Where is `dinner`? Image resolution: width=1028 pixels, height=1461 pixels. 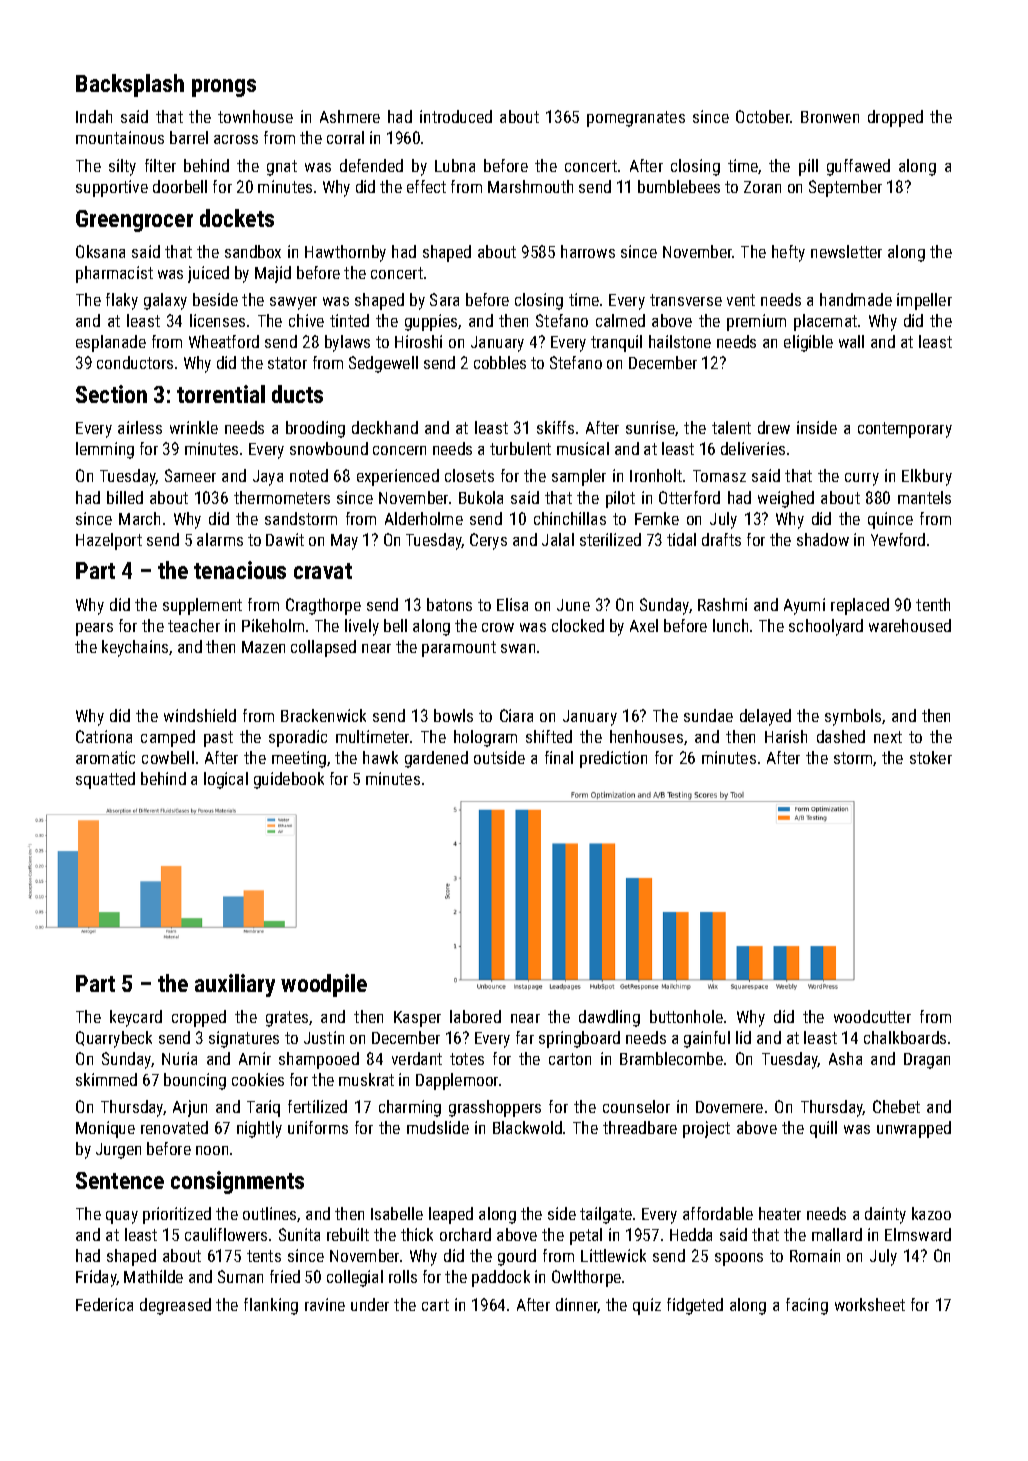 dinner is located at coordinates (577, 1305).
